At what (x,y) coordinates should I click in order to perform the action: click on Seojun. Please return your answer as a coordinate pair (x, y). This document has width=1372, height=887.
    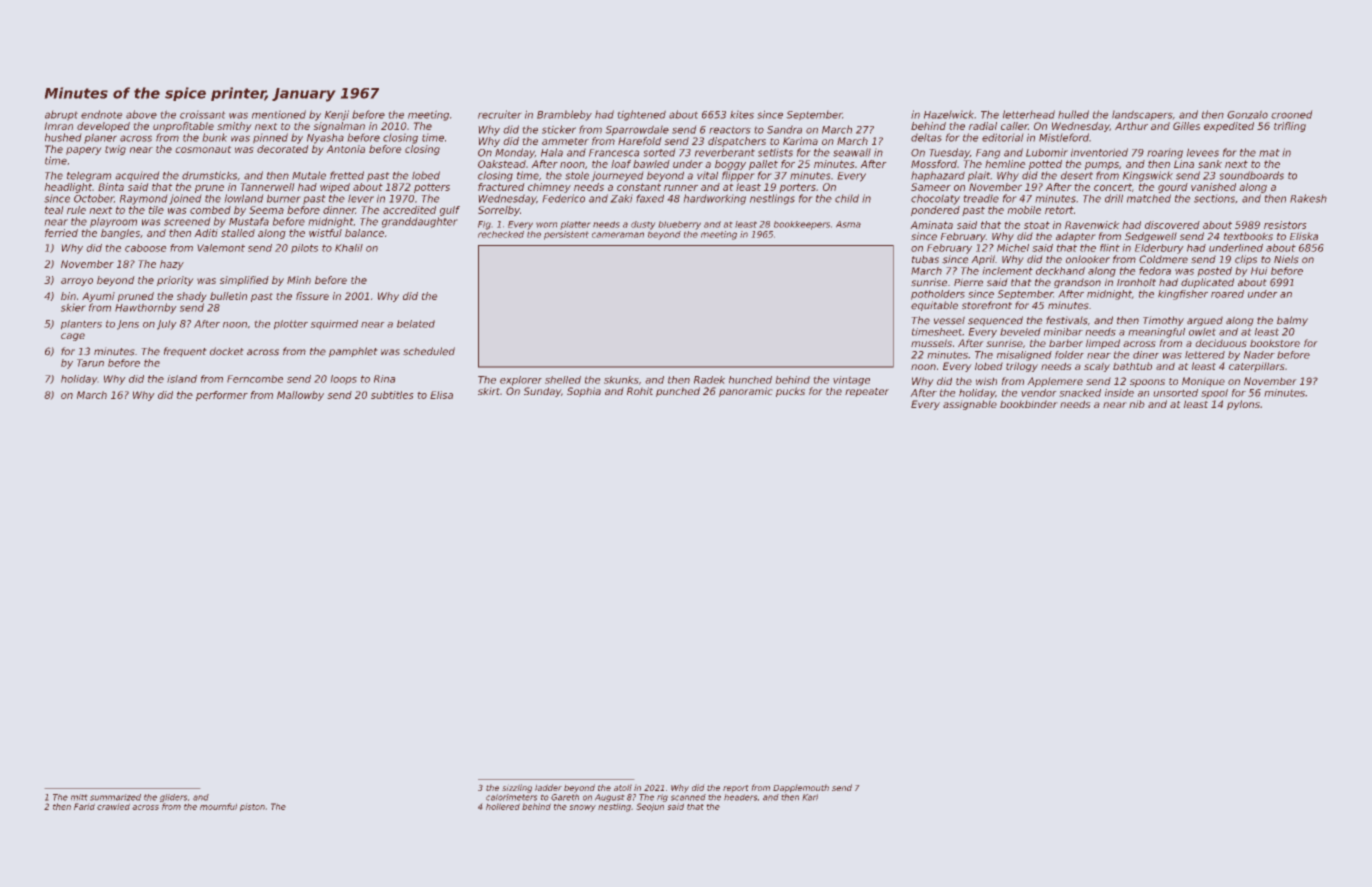
    Looking at the image, I should click on (650, 807).
